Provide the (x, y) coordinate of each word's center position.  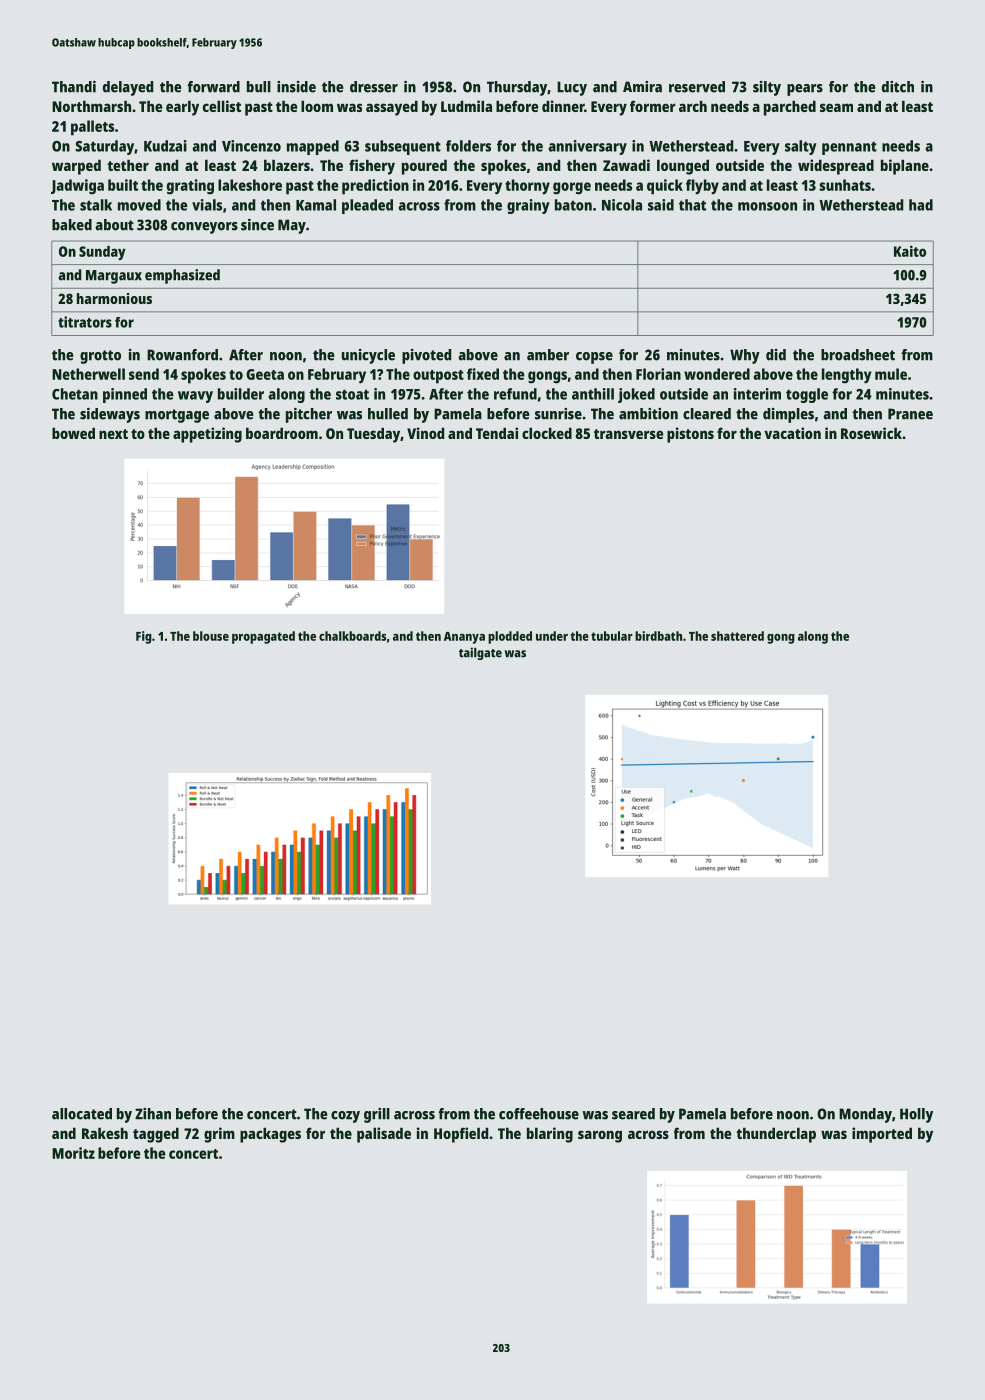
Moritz (73, 1153)
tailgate (480, 653)
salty (801, 147)
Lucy (572, 88)
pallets (92, 128)
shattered (737, 636)
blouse (211, 636)
